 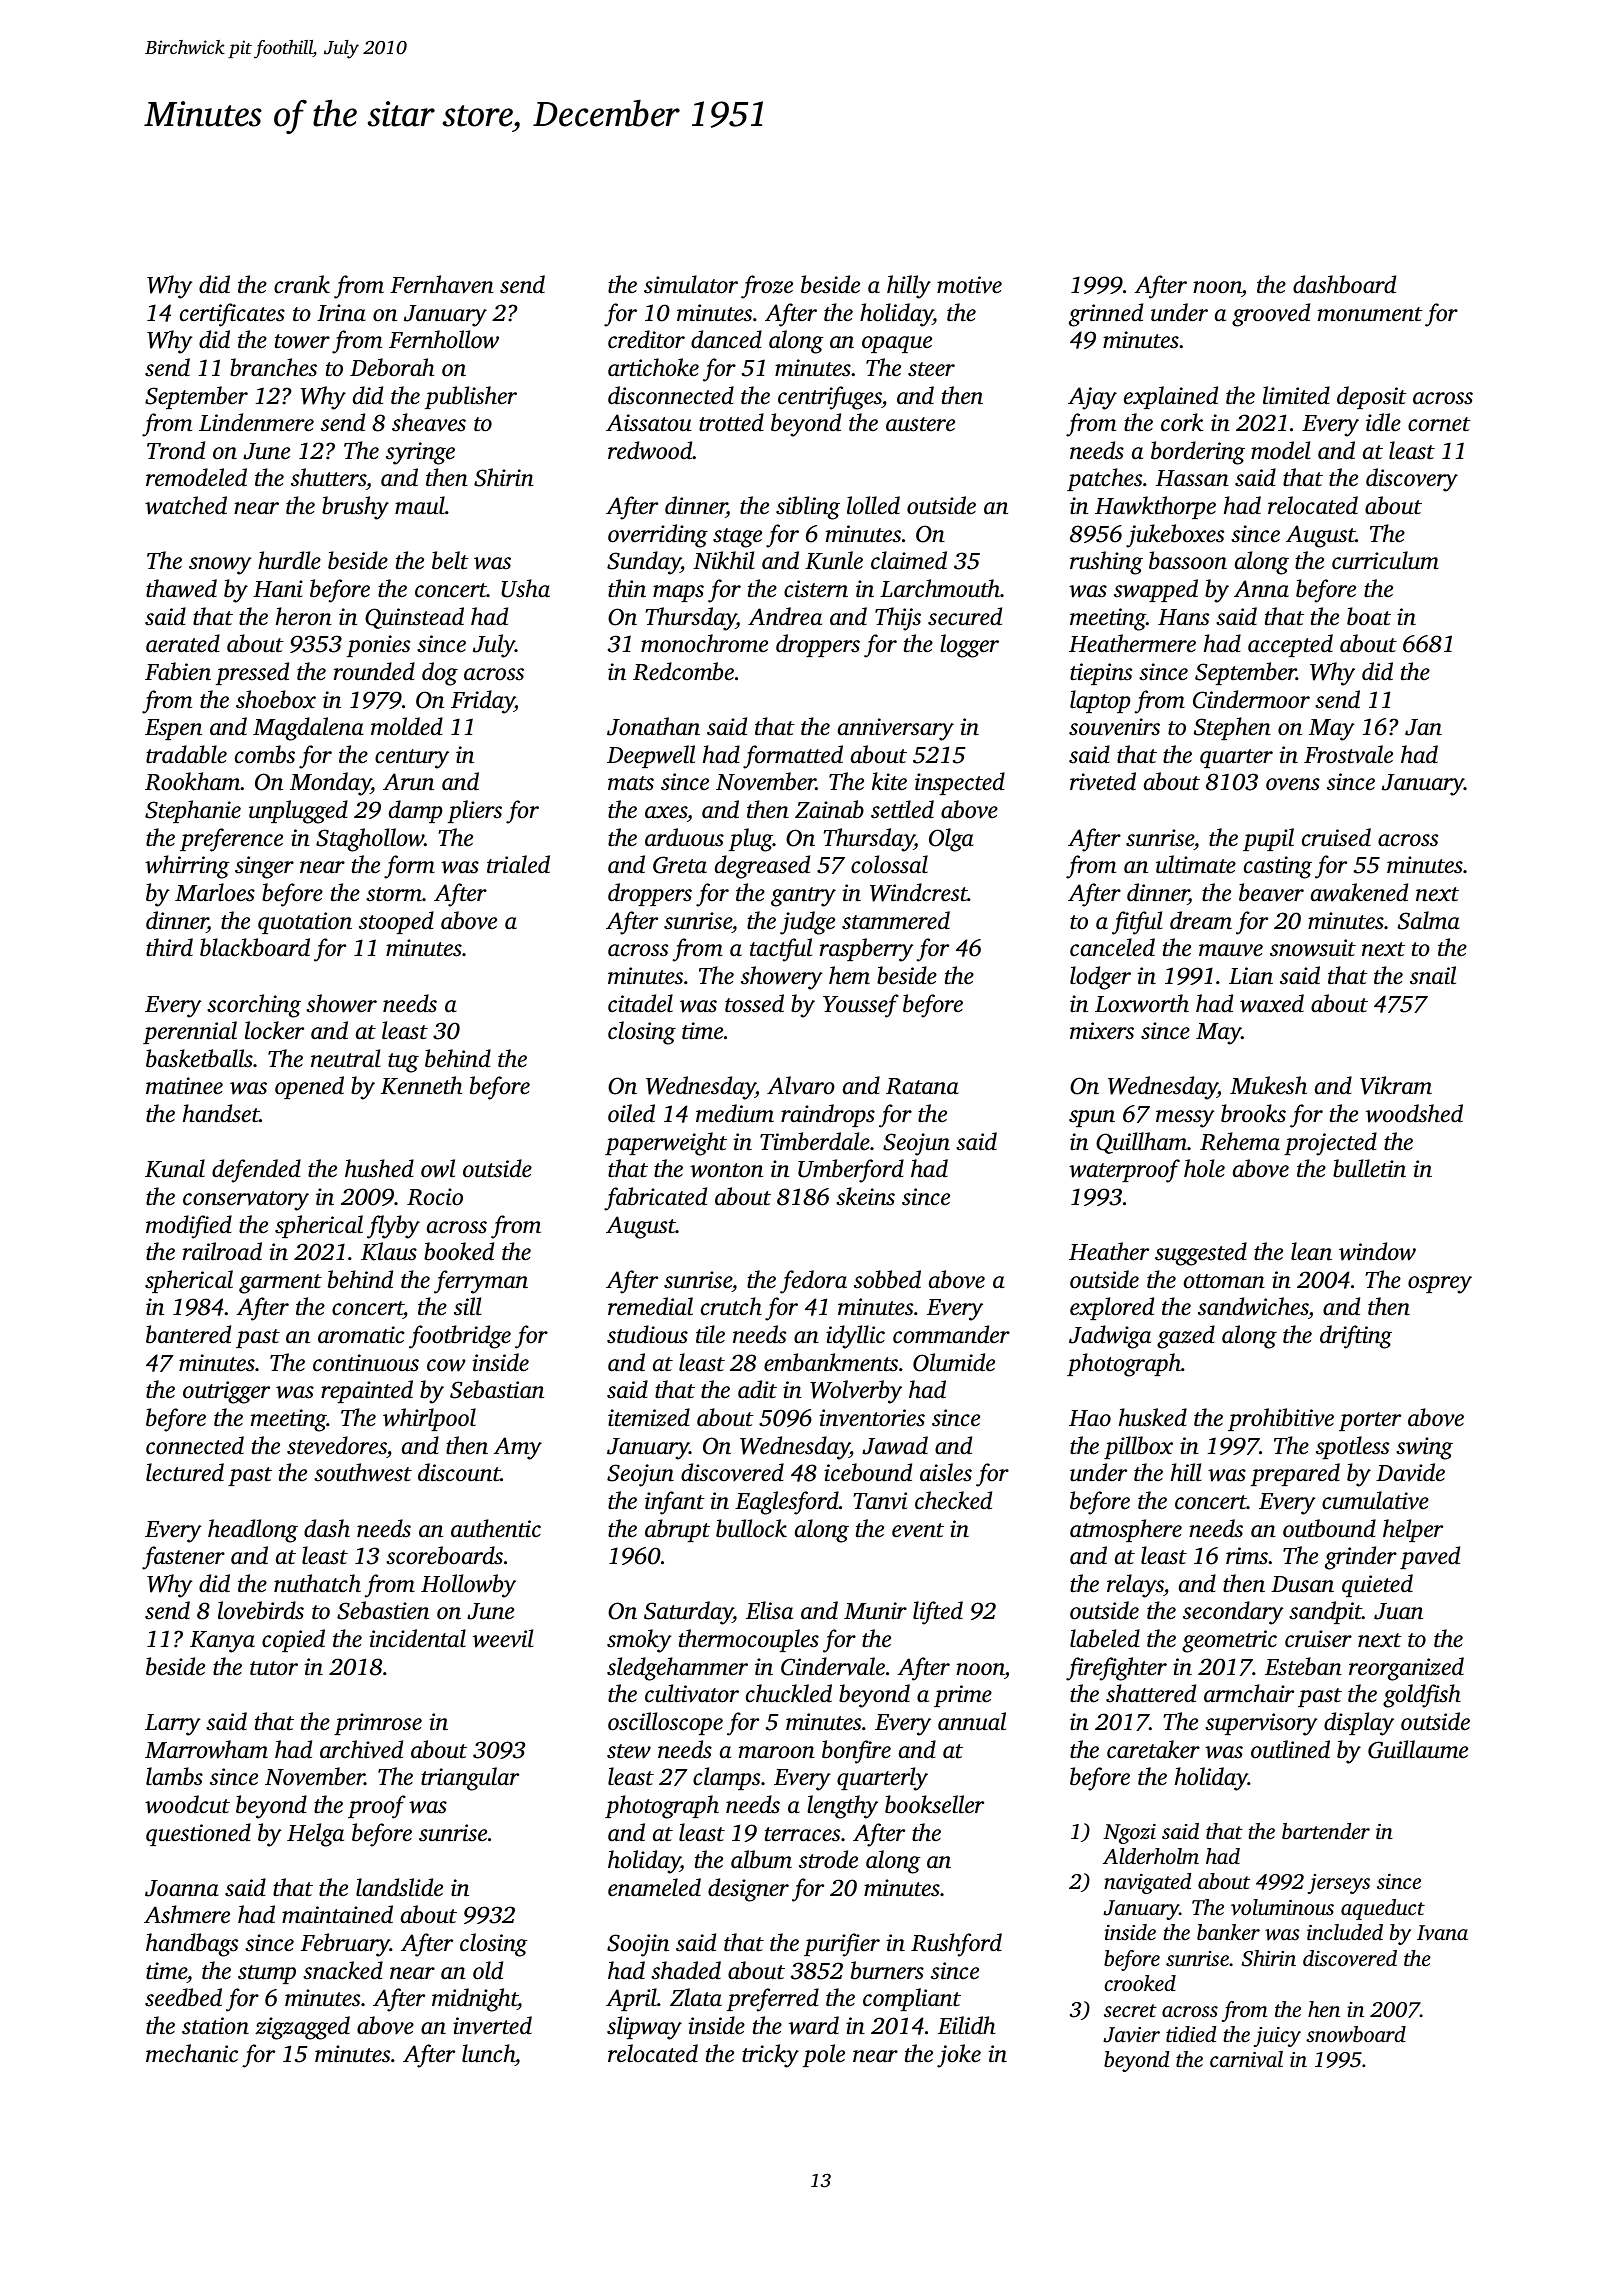 What do you see at coordinates (1110, 1337) in the screenshot?
I see `Jadwiga` at bounding box center [1110, 1337].
